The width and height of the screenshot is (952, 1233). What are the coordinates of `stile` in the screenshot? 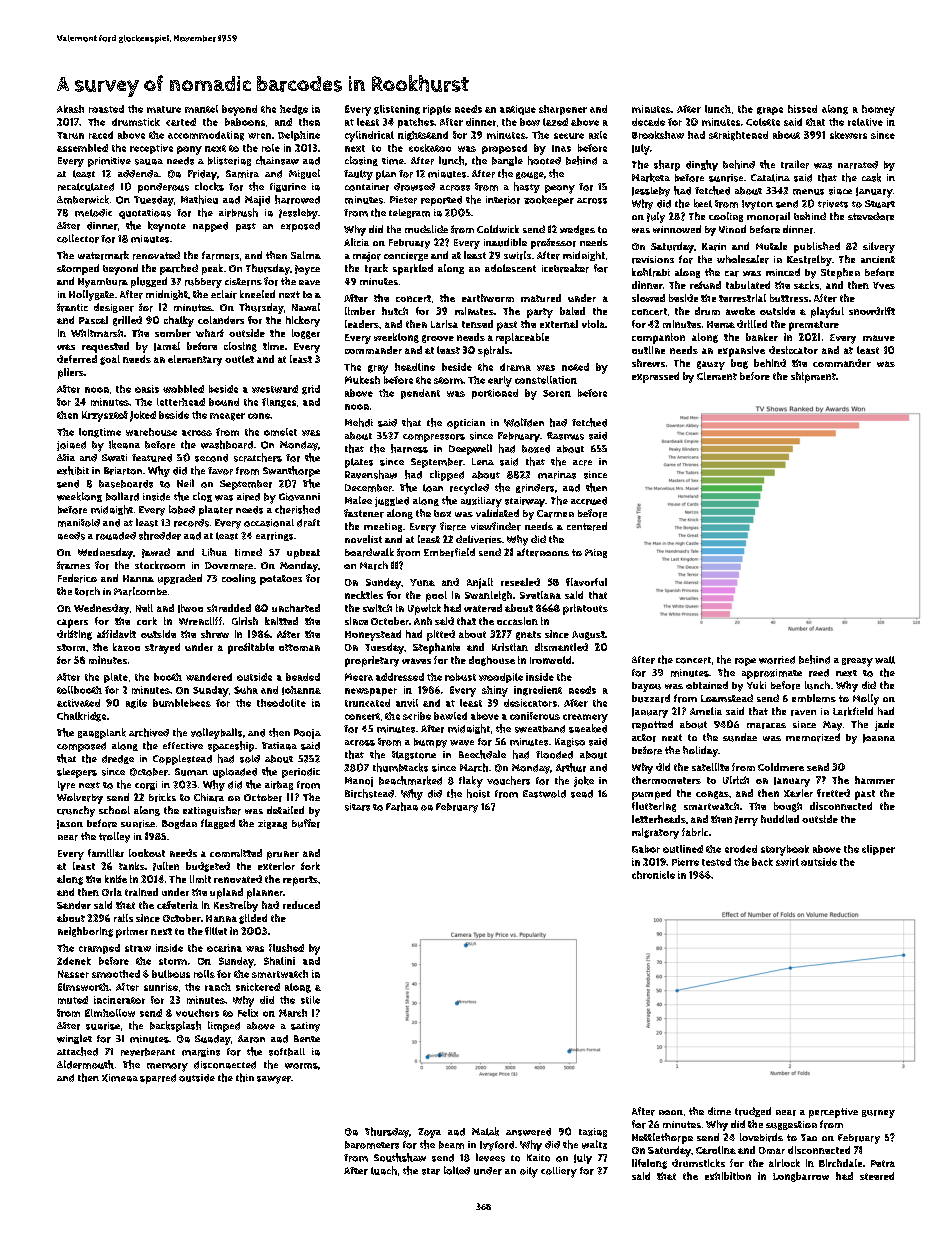 It's located at (310, 1000).
